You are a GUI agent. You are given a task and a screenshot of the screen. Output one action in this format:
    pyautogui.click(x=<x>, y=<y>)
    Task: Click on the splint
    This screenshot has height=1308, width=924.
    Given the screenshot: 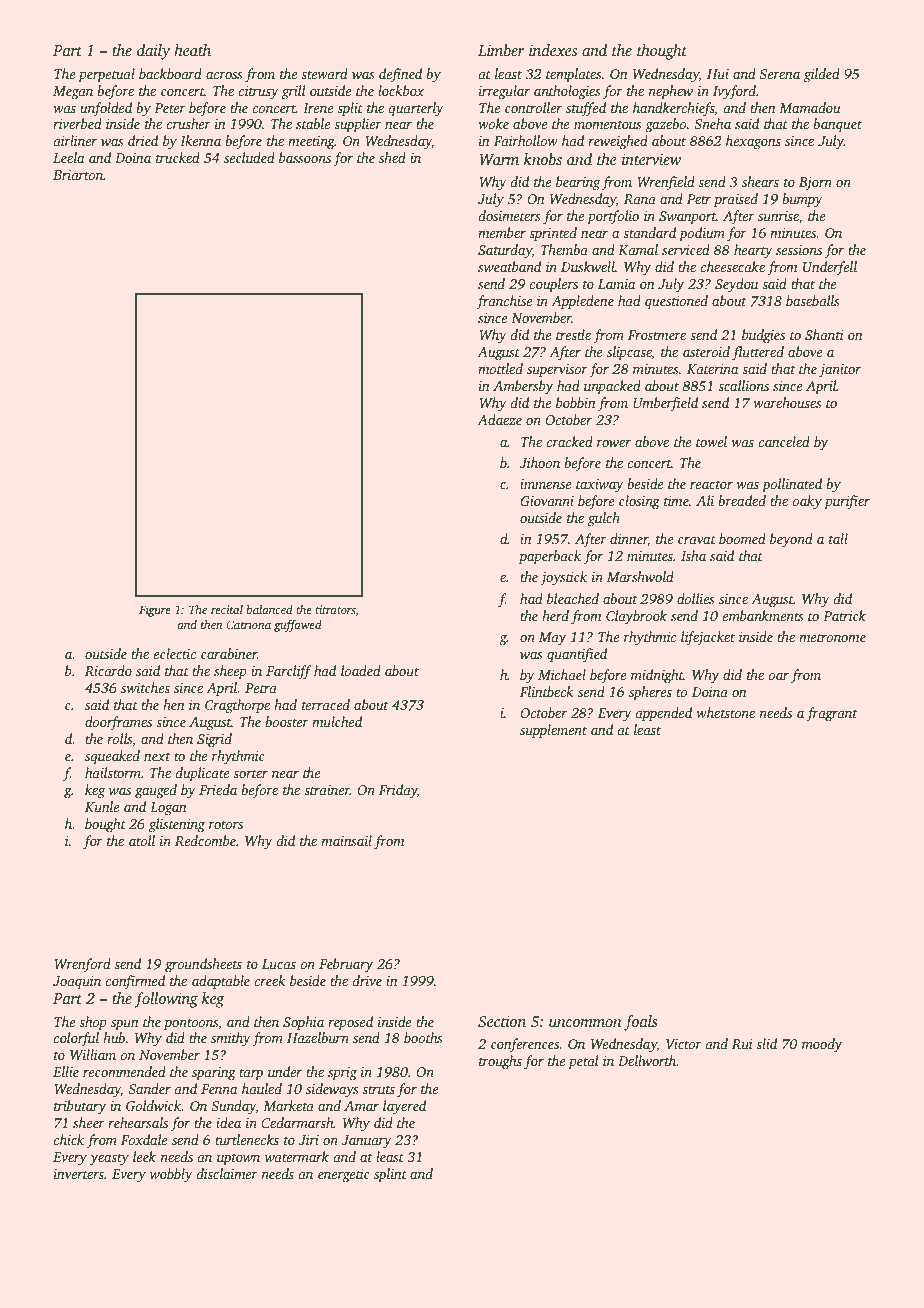 What is the action you would take?
    pyautogui.click(x=390, y=1175)
